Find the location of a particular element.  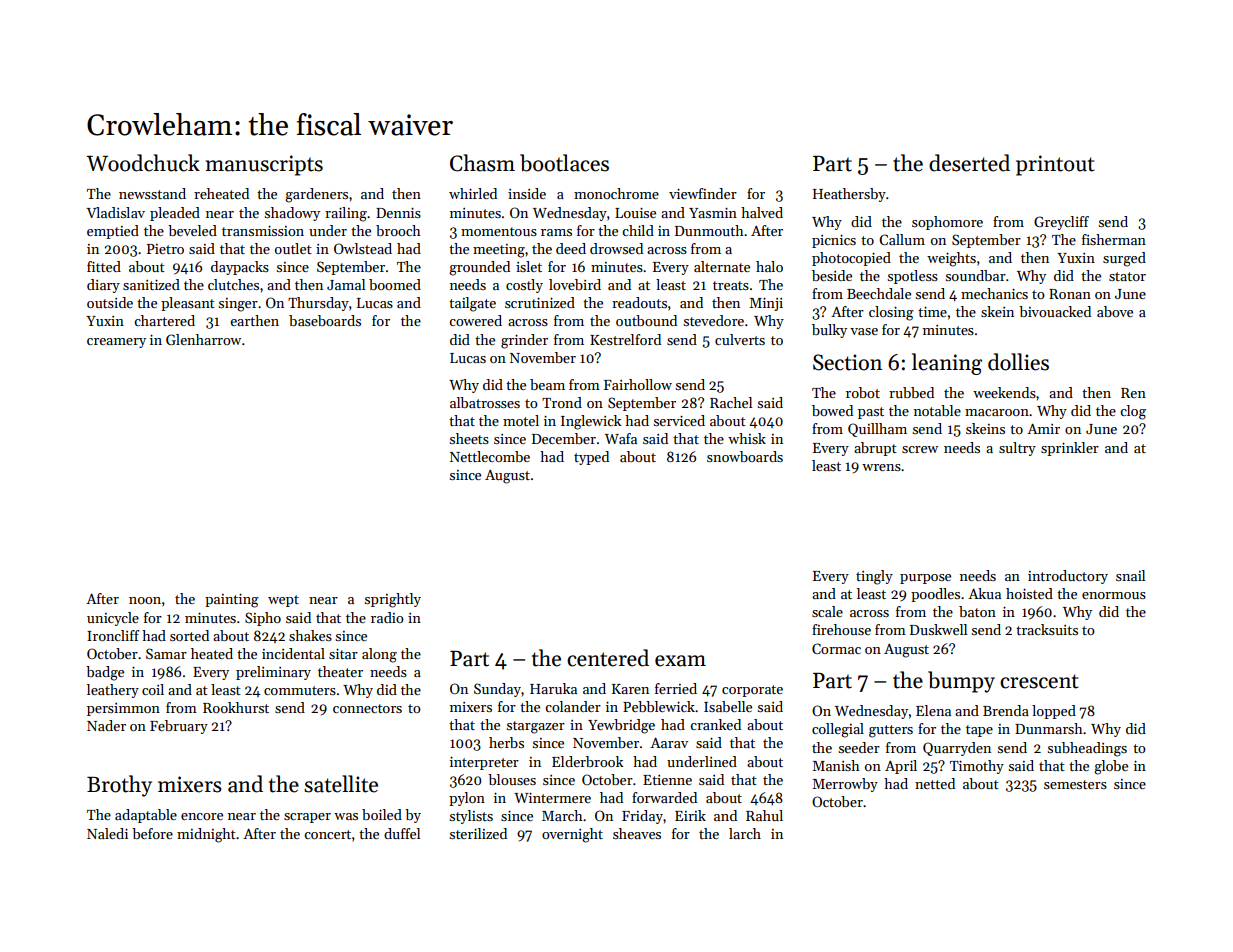

centered is located at coordinates (608, 658).
